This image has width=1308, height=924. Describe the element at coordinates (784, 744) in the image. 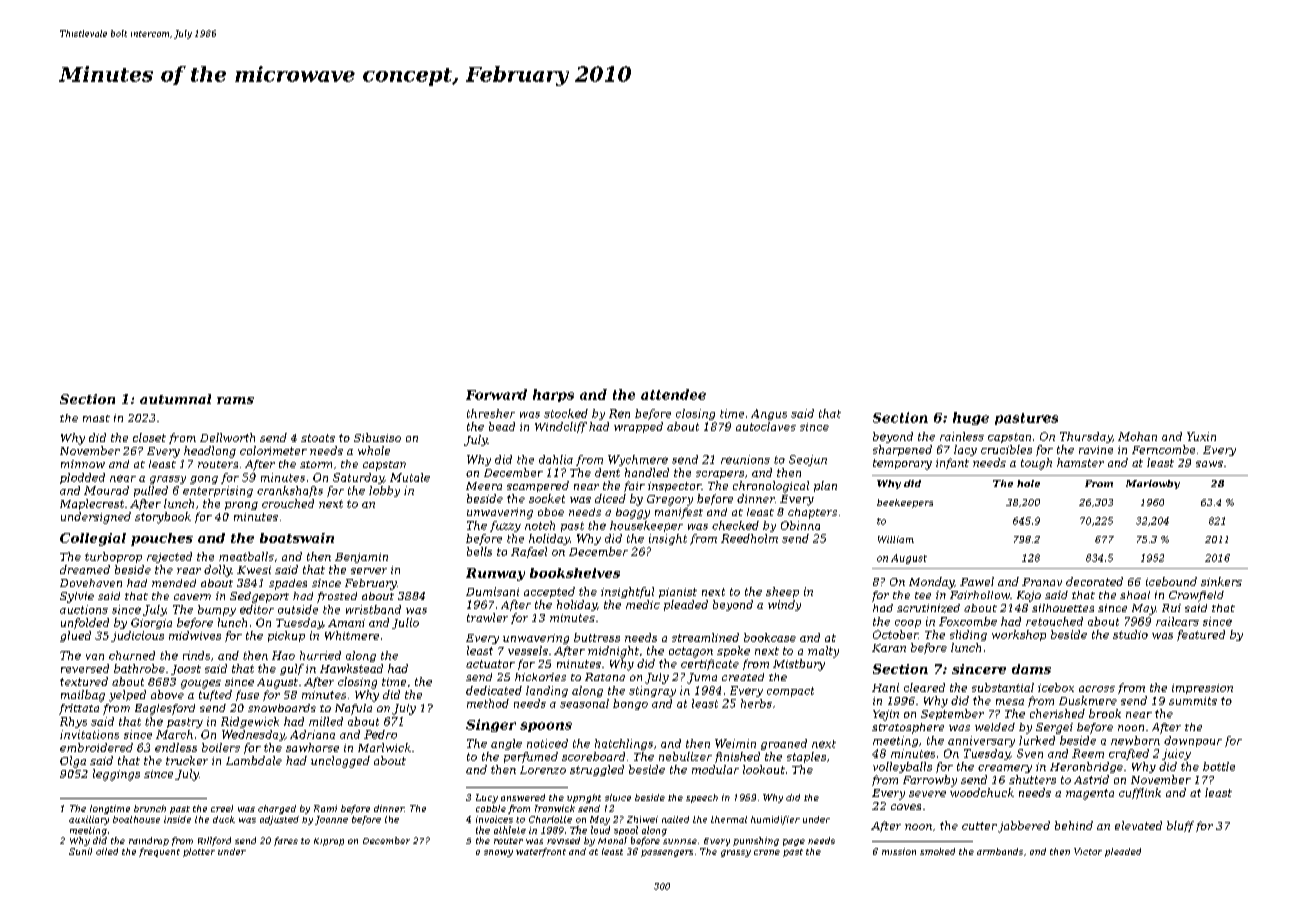

I see `groaned` at that location.
